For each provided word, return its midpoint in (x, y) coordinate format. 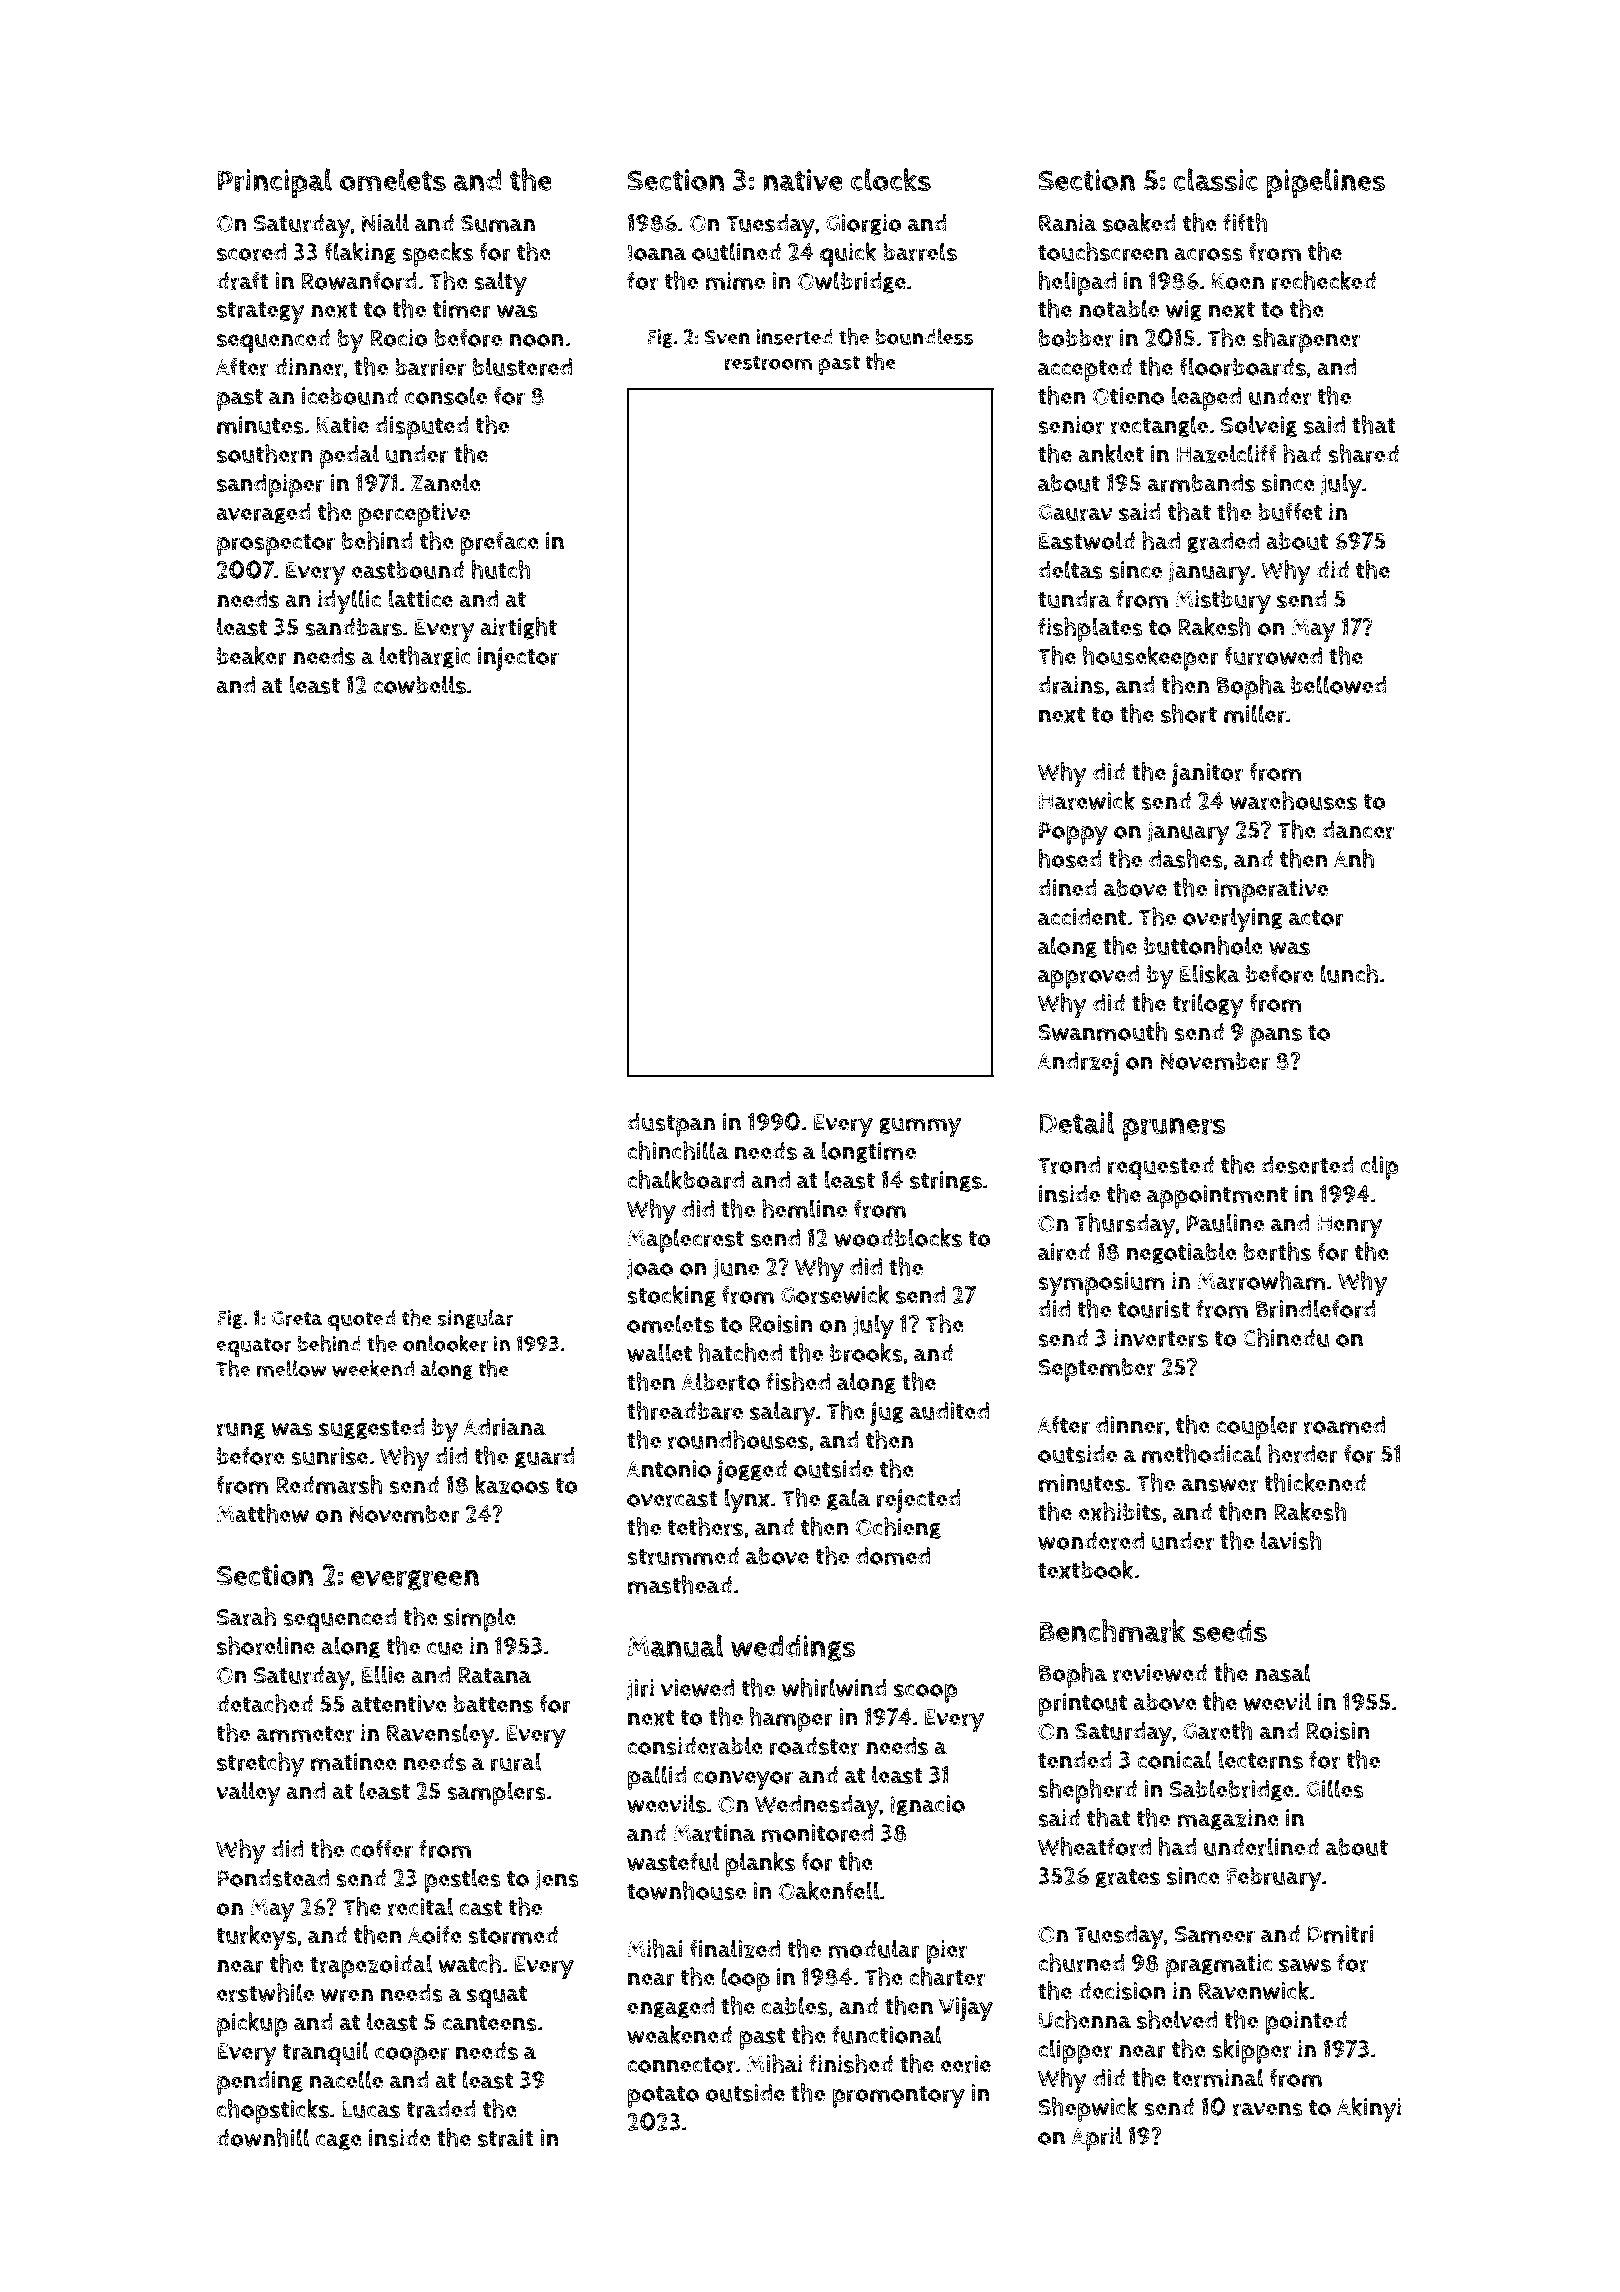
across (1208, 254)
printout (1083, 1705)
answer (1220, 1485)
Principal (275, 183)
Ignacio (928, 1806)
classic (1215, 179)
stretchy (260, 1764)
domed (893, 1556)
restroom (768, 362)
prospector (276, 545)
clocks (891, 179)
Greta (297, 1318)
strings (946, 1182)
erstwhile (265, 1992)
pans (1276, 1037)
